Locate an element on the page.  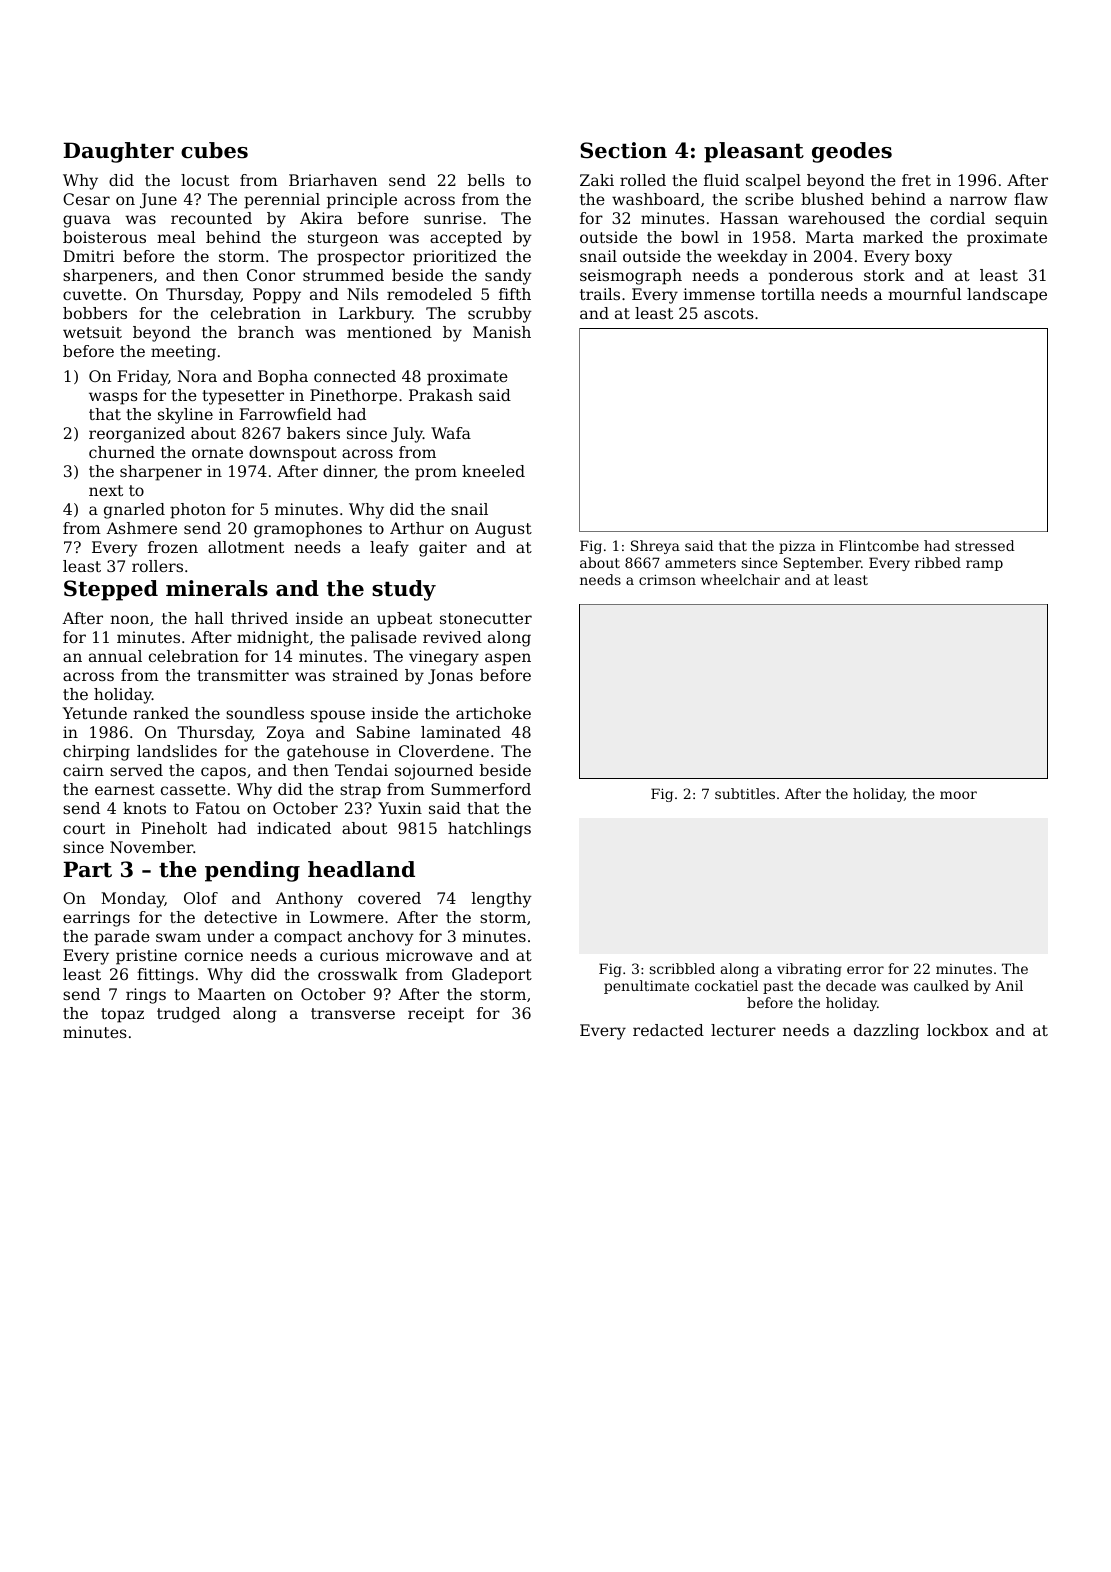
ranked is located at coordinates (161, 713).
